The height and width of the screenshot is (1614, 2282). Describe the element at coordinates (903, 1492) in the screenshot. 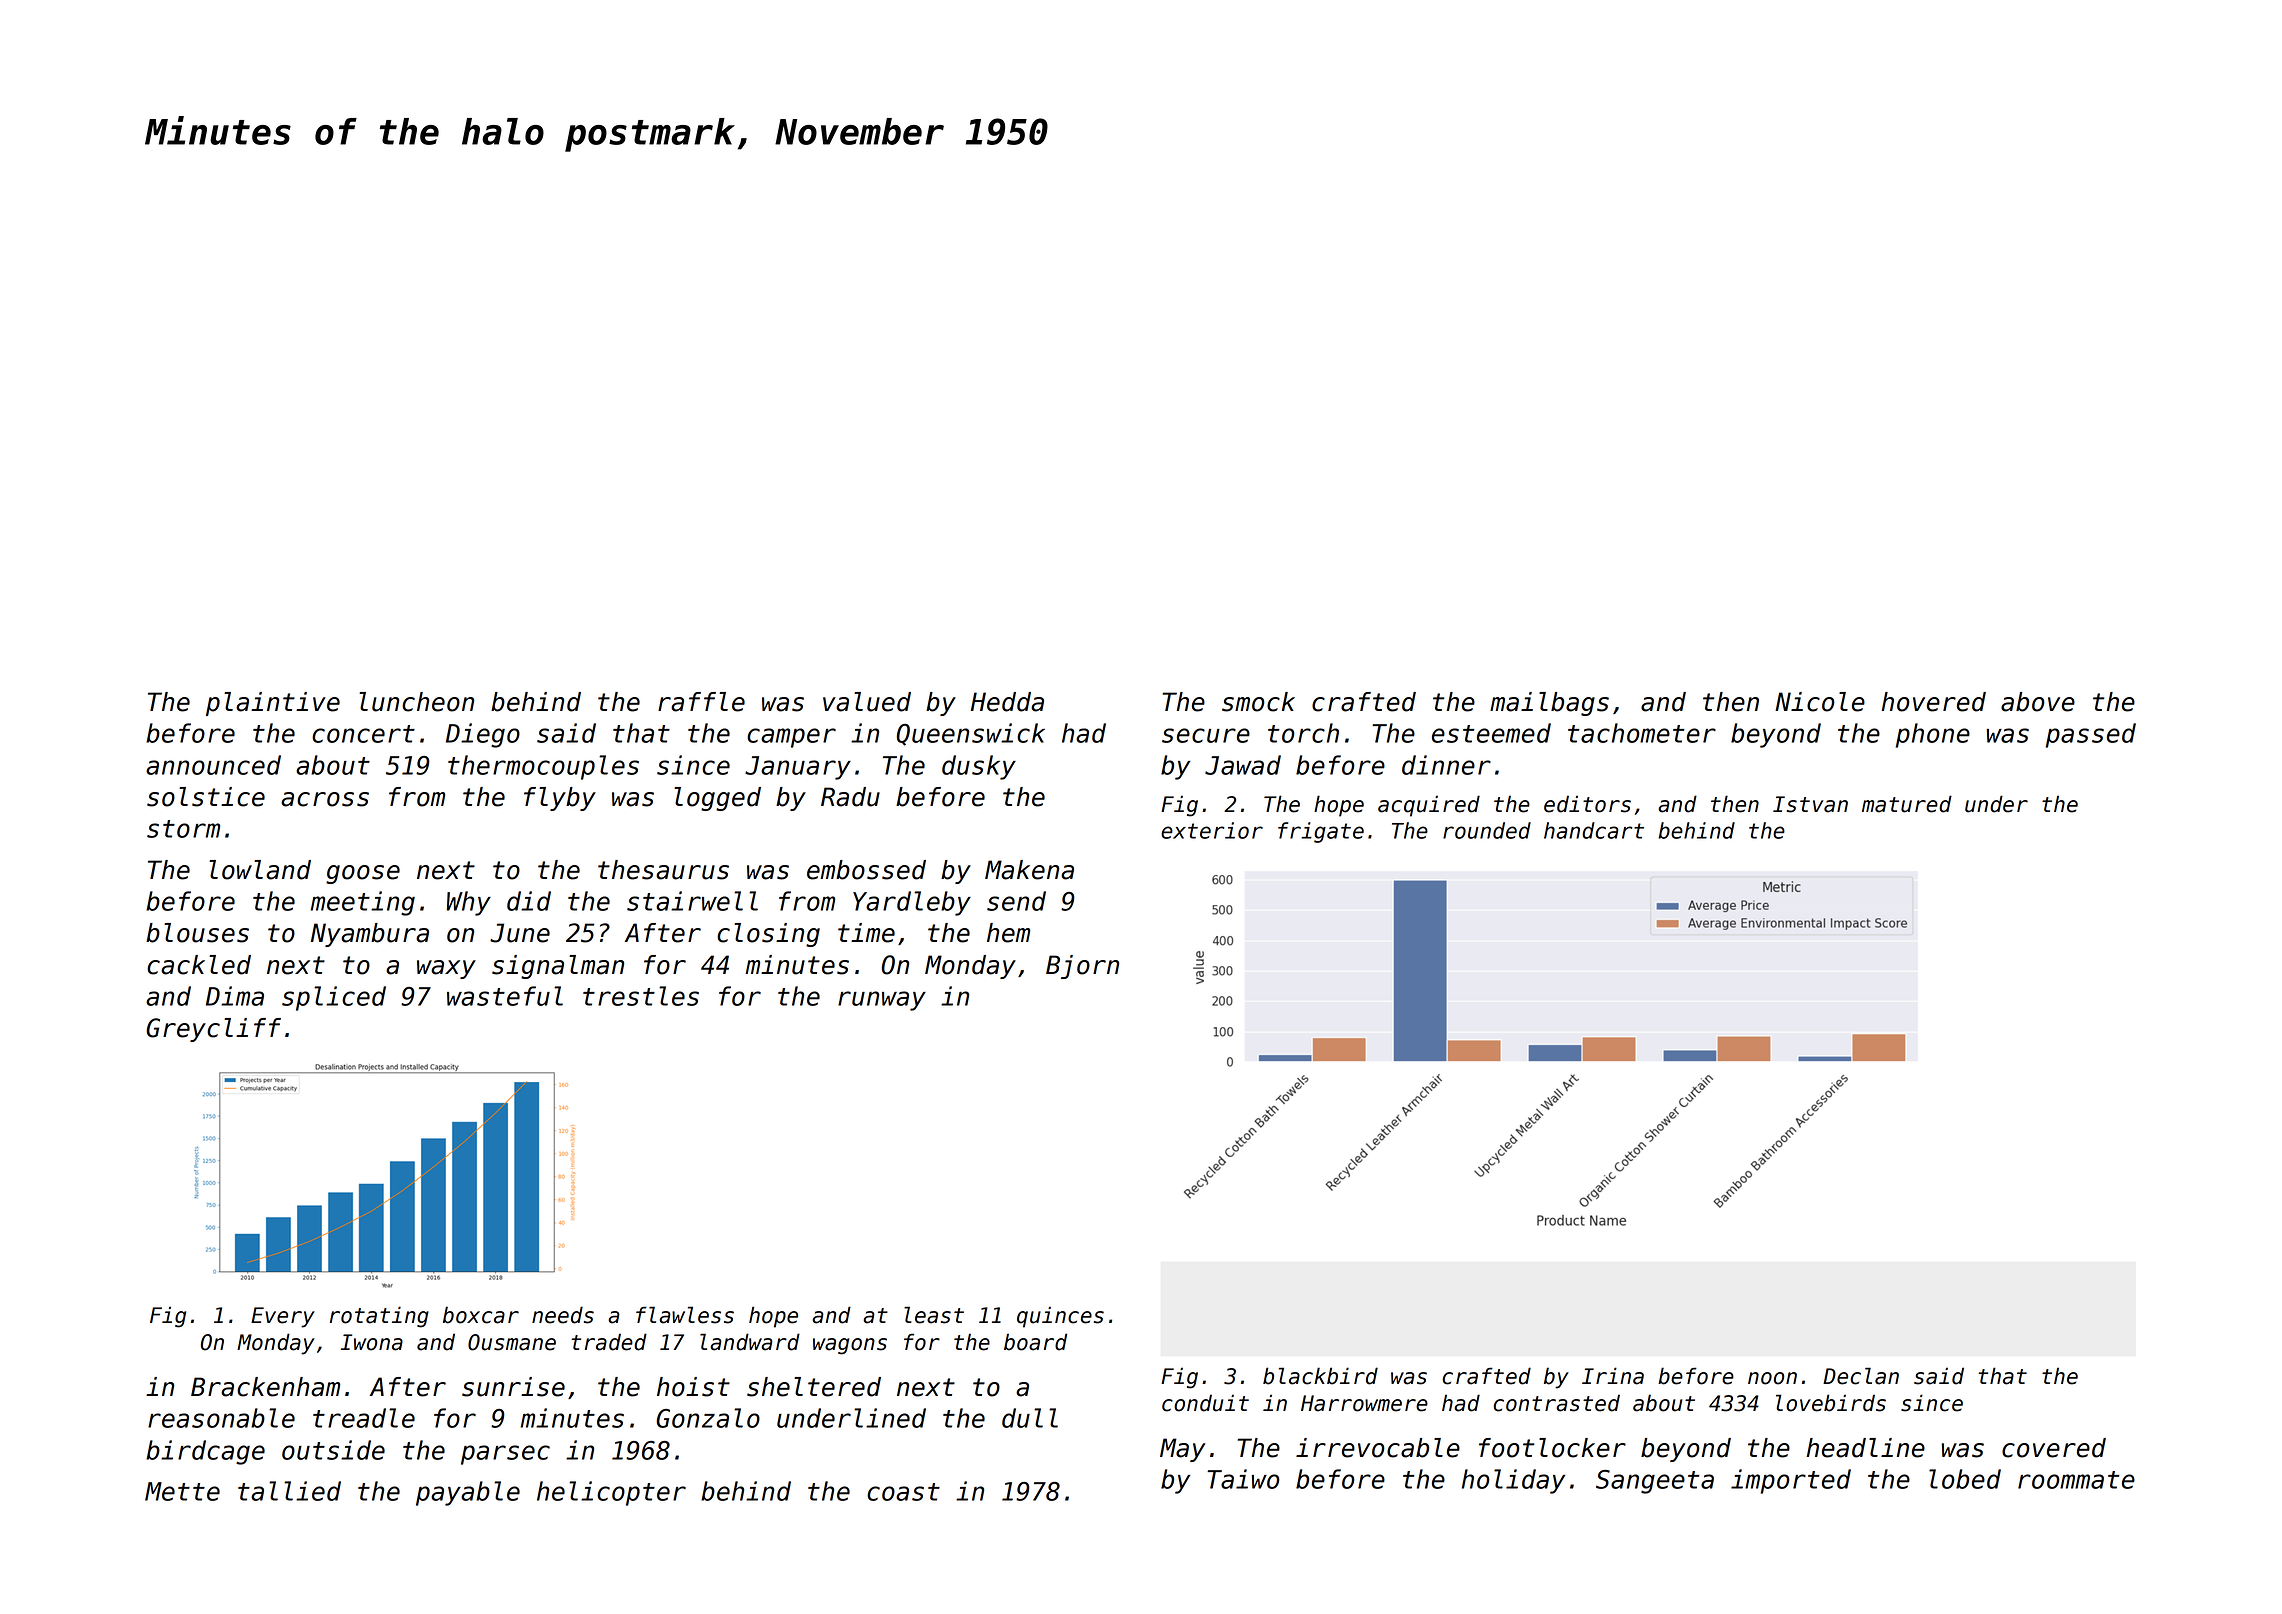

I see `coast` at that location.
